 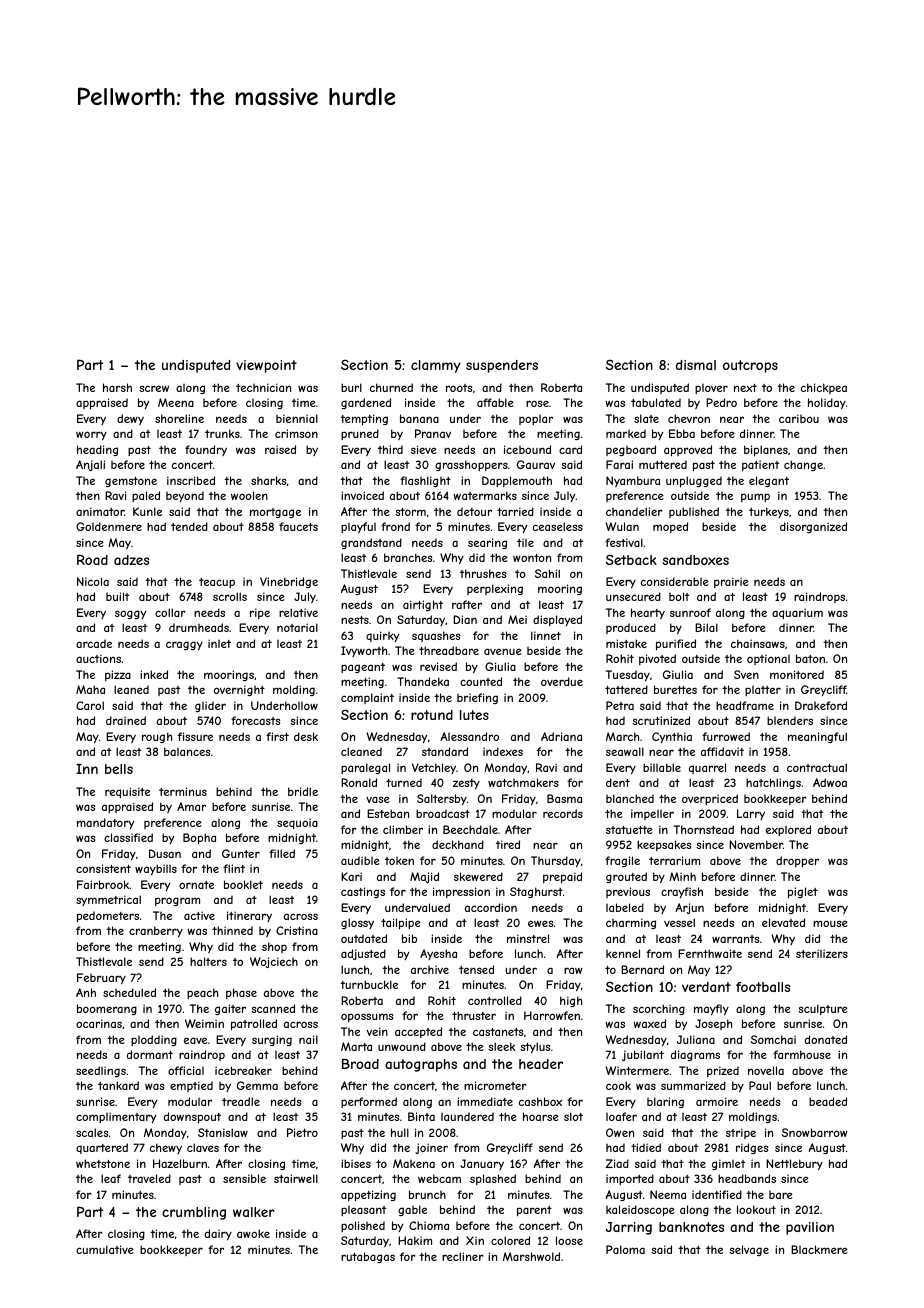 I want to click on Setback, so click(x=631, y=559).
